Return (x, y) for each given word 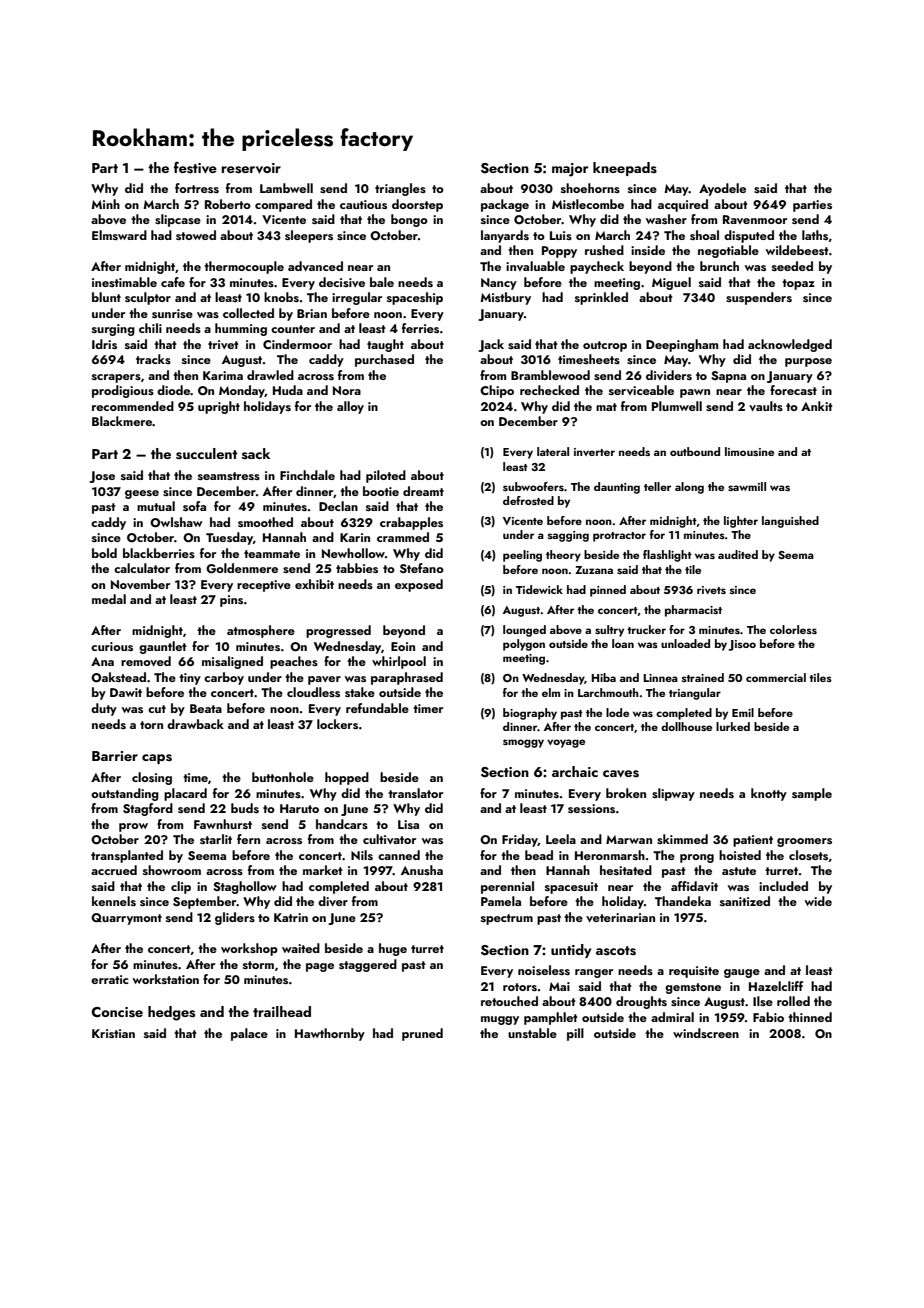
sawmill (747, 486)
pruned (422, 1034)
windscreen (706, 1033)
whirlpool (399, 662)
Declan (338, 506)
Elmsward (119, 235)
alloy (350, 407)
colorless (793, 629)
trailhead (282, 1011)
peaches (294, 662)
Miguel (671, 283)
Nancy (499, 284)
